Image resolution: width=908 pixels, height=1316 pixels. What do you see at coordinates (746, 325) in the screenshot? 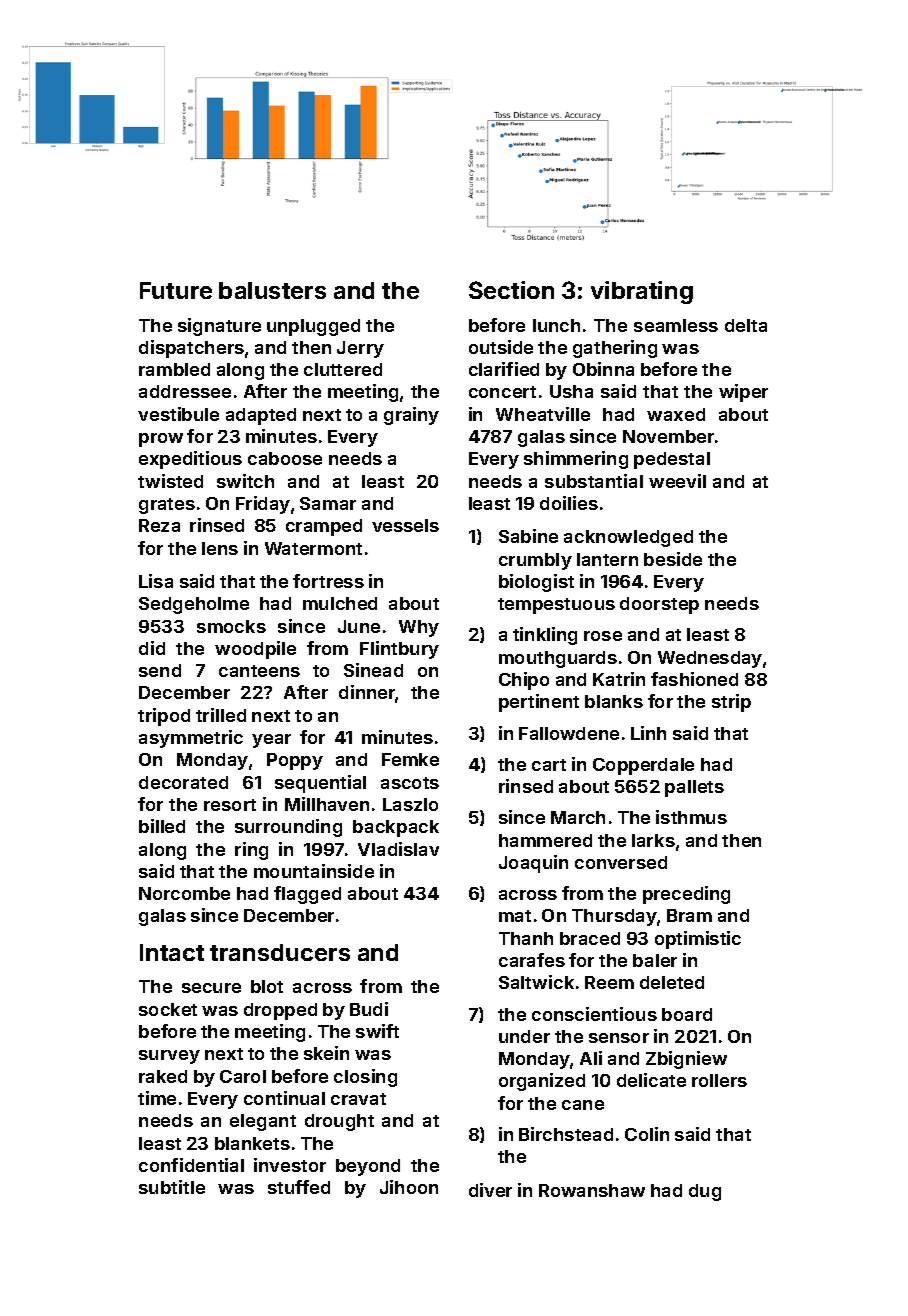
I see `delta` at bounding box center [746, 325].
